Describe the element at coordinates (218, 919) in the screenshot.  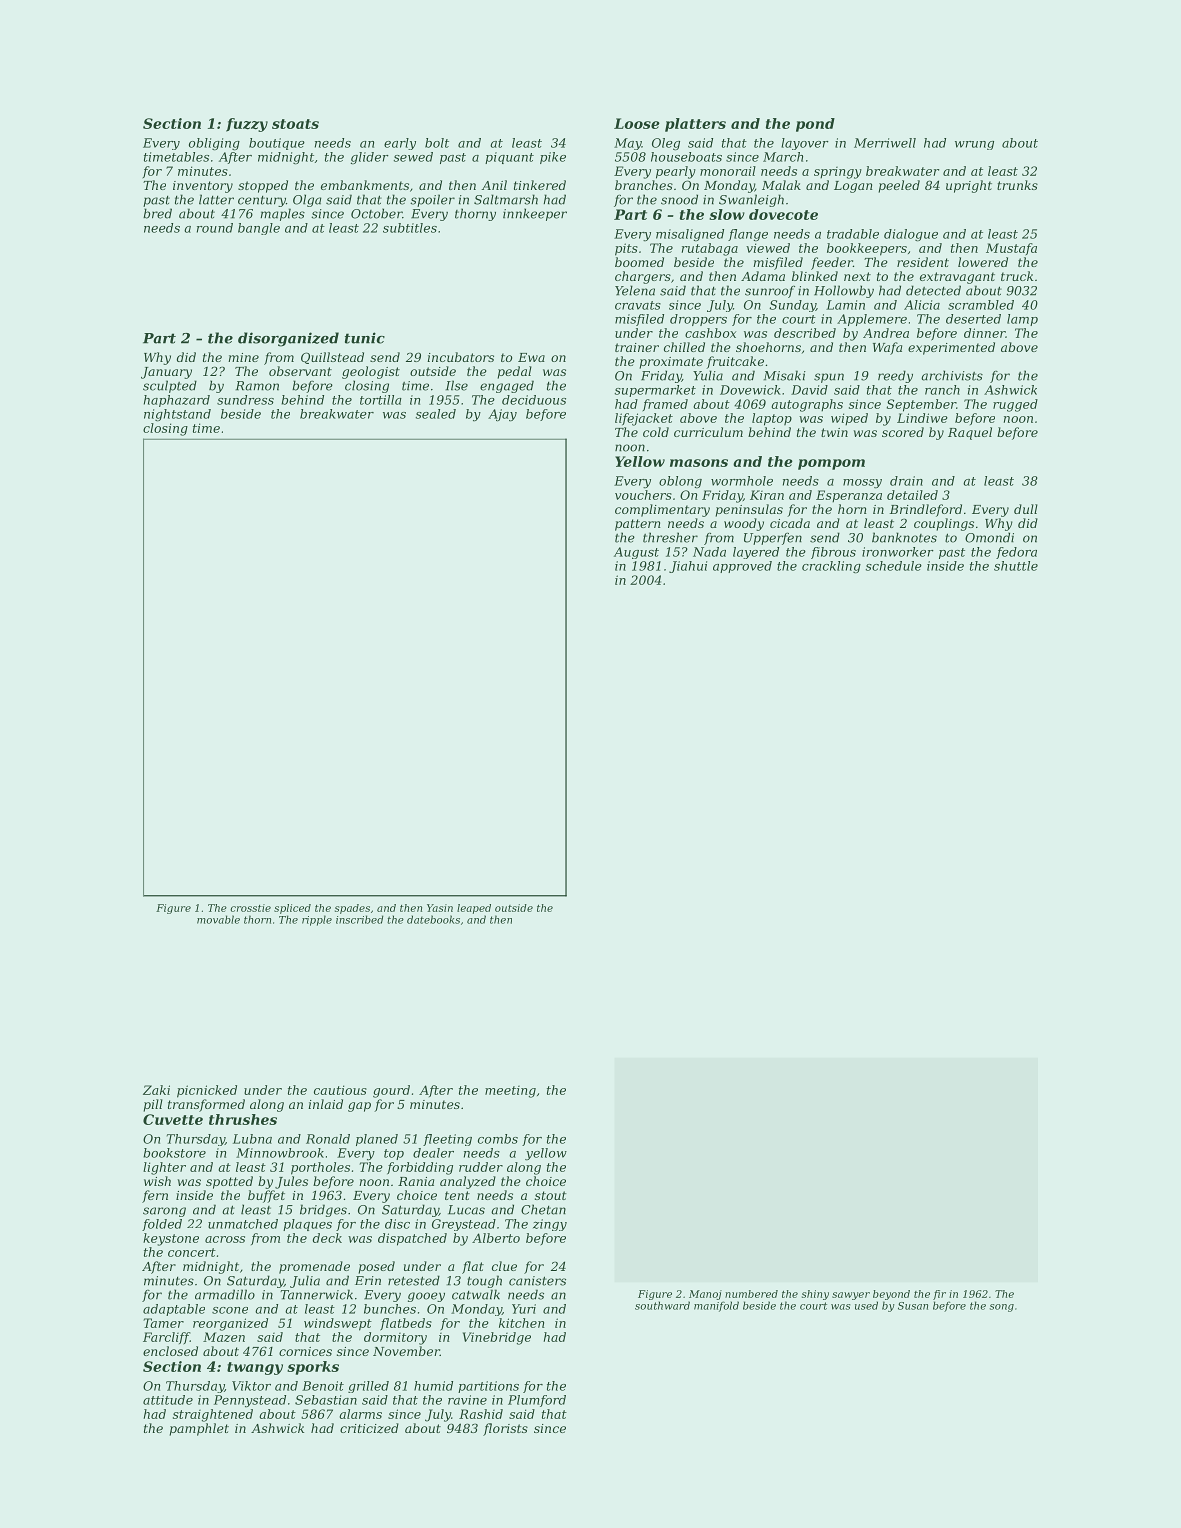
I see `movable` at that location.
